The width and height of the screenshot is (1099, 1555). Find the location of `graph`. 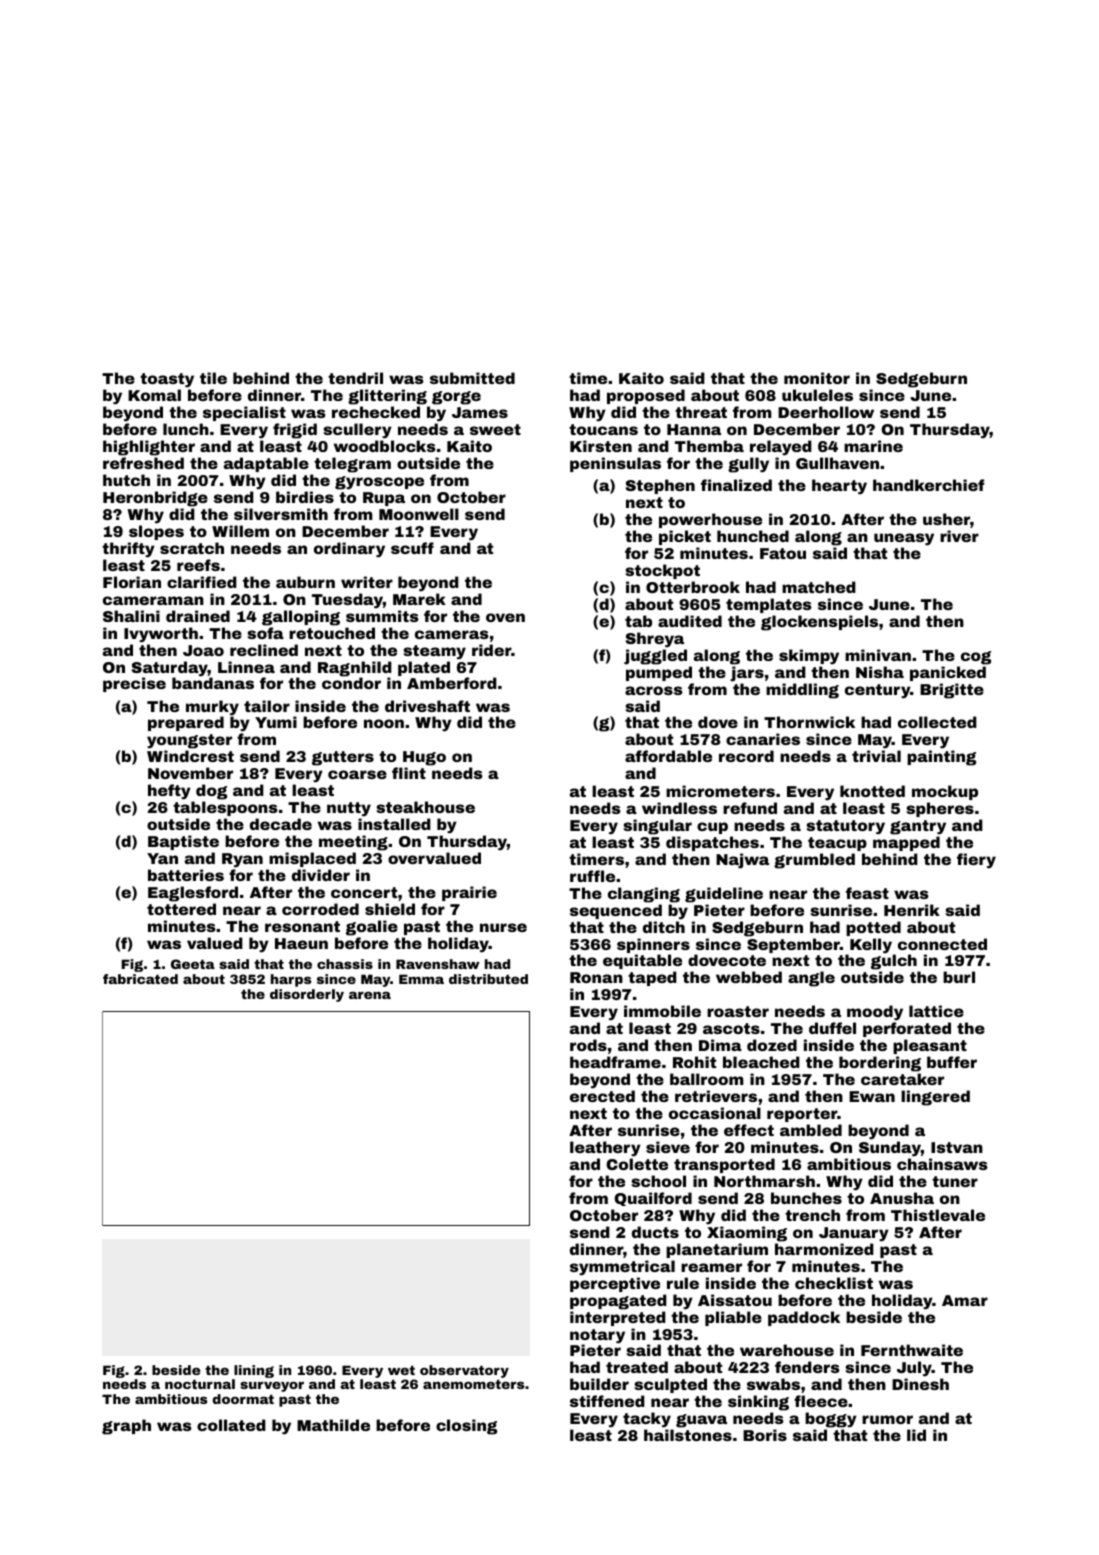

graph is located at coordinates (126, 1427).
